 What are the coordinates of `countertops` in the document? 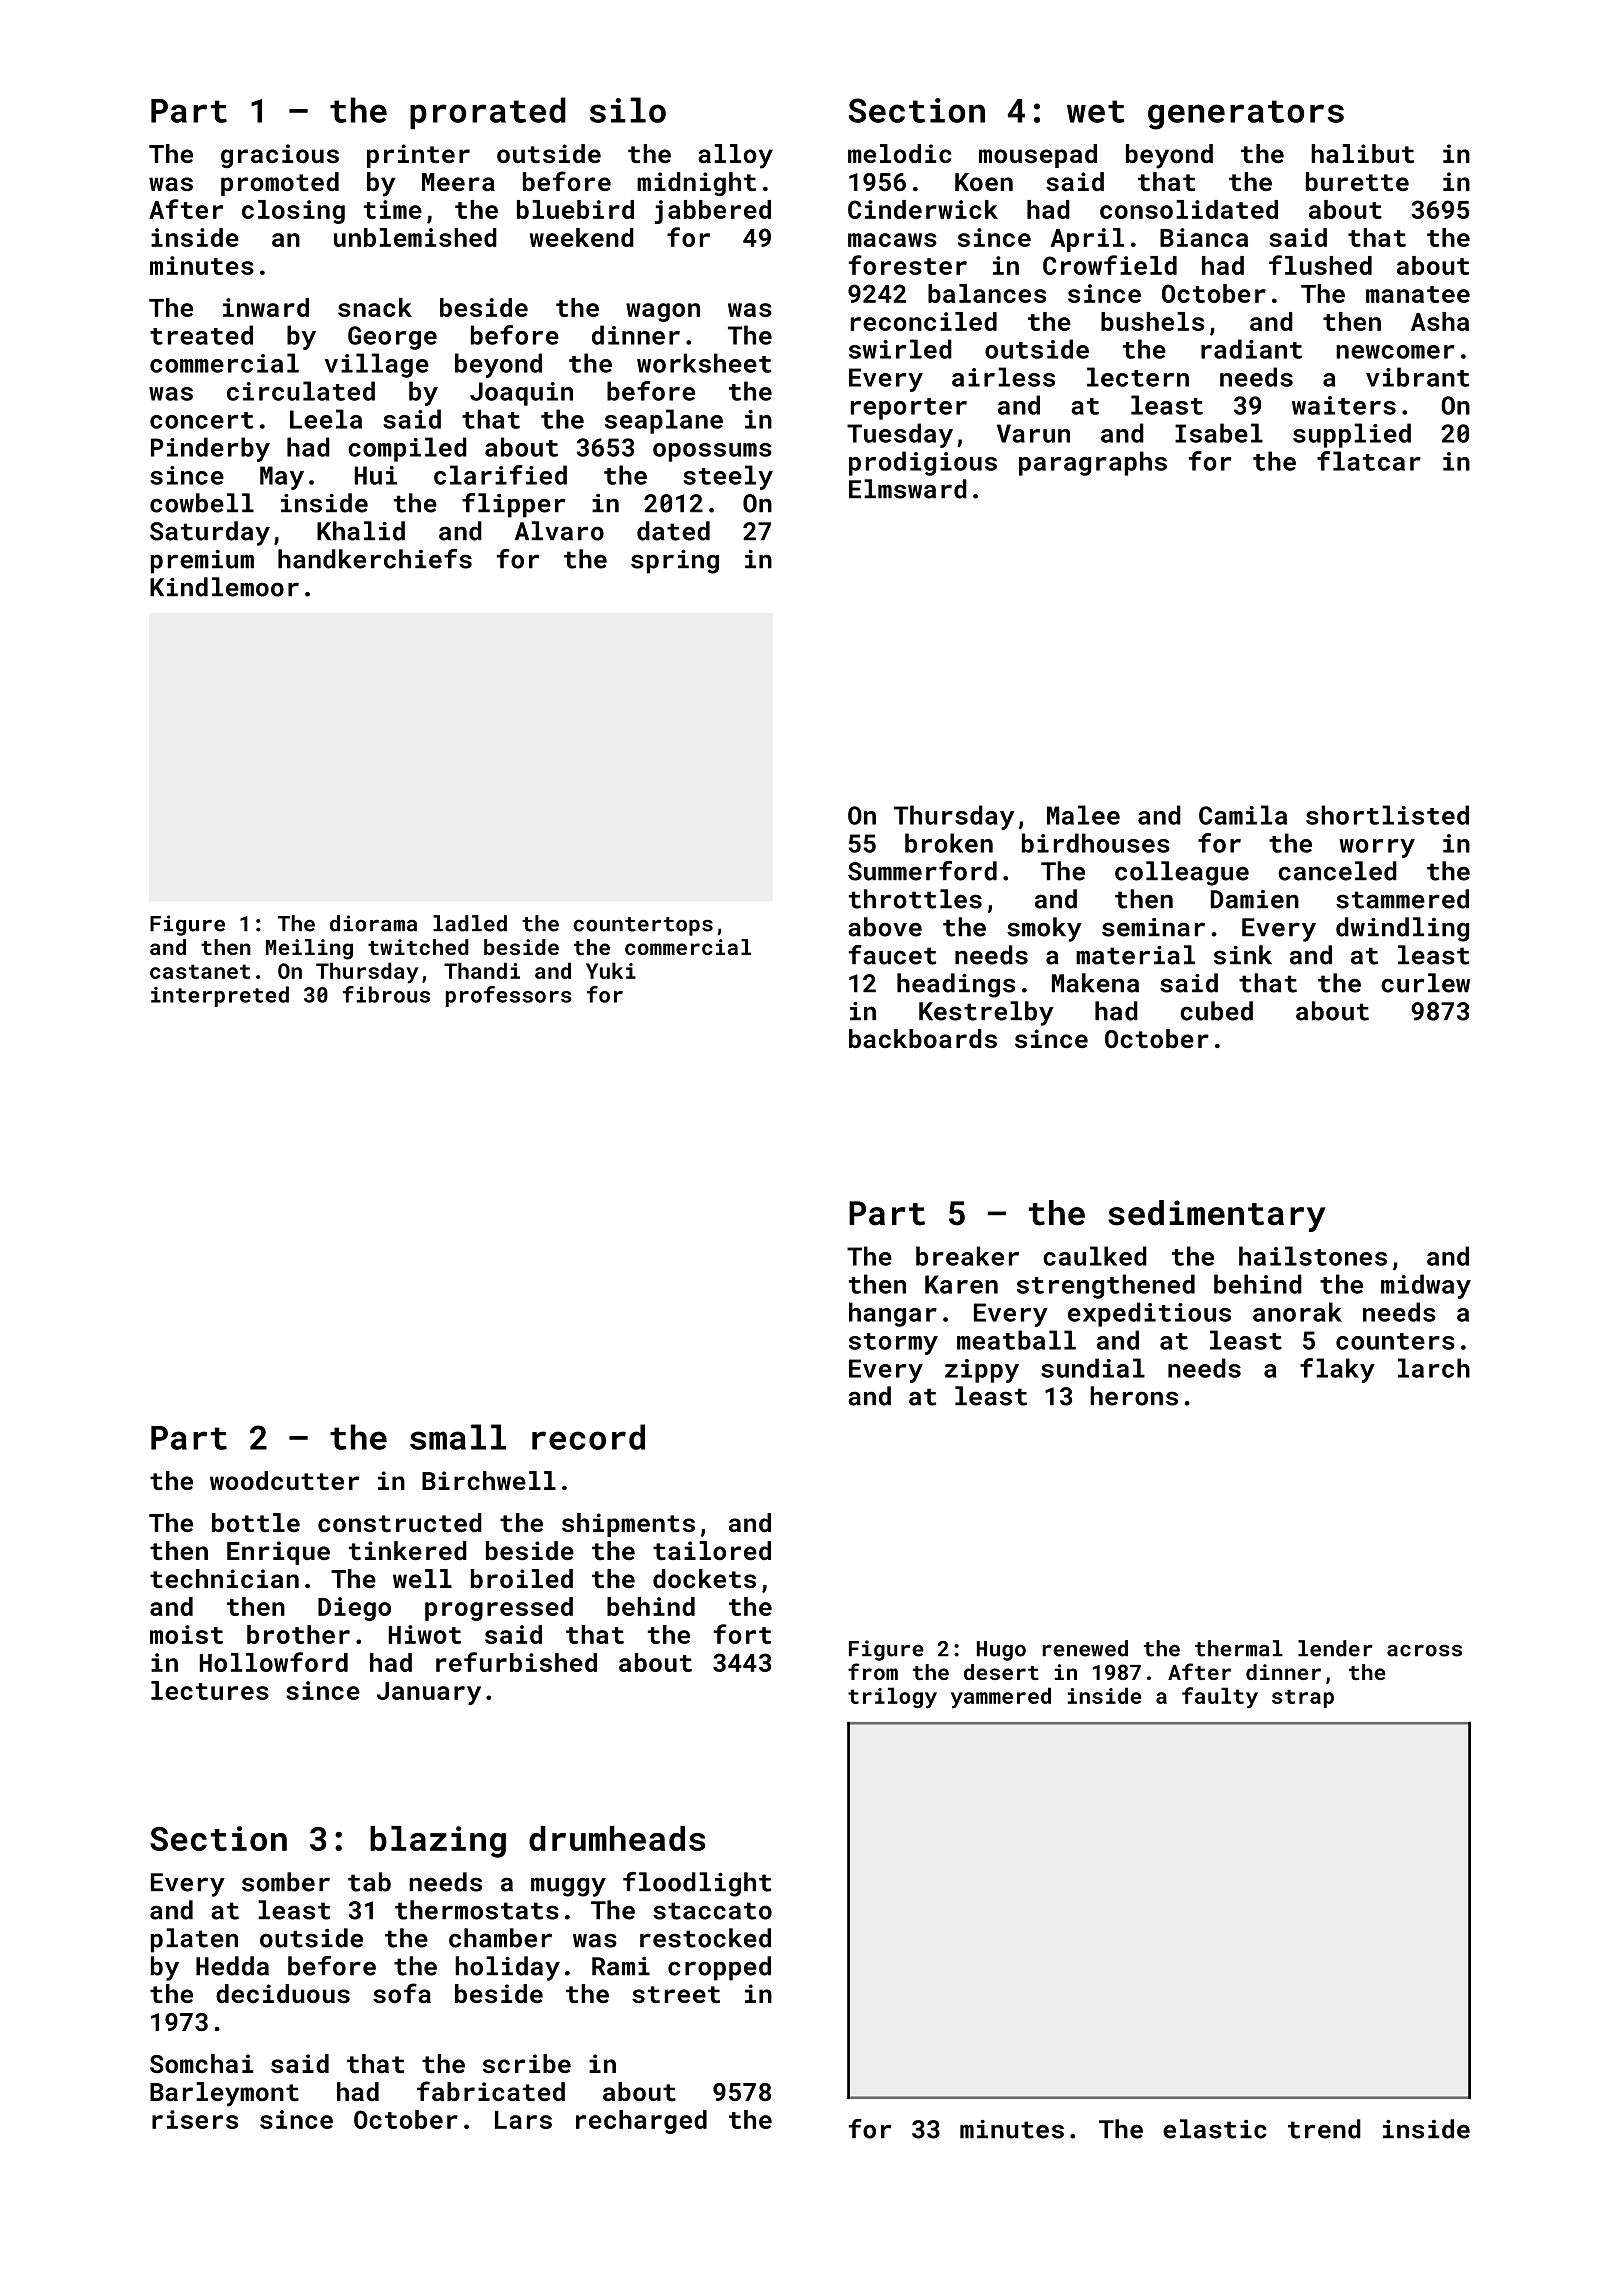 It's located at (643, 926).
